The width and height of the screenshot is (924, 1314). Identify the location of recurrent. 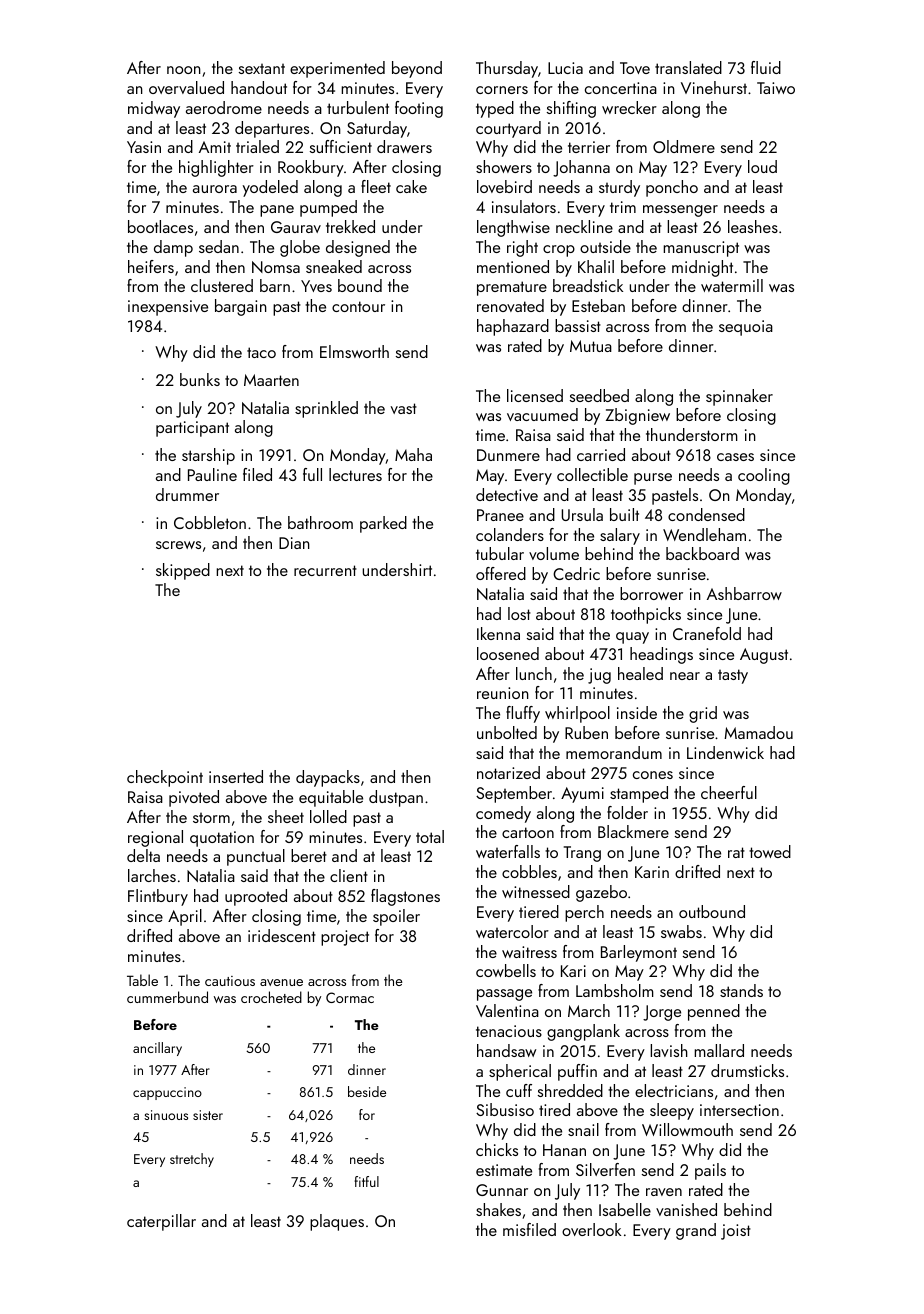
(325, 570).
